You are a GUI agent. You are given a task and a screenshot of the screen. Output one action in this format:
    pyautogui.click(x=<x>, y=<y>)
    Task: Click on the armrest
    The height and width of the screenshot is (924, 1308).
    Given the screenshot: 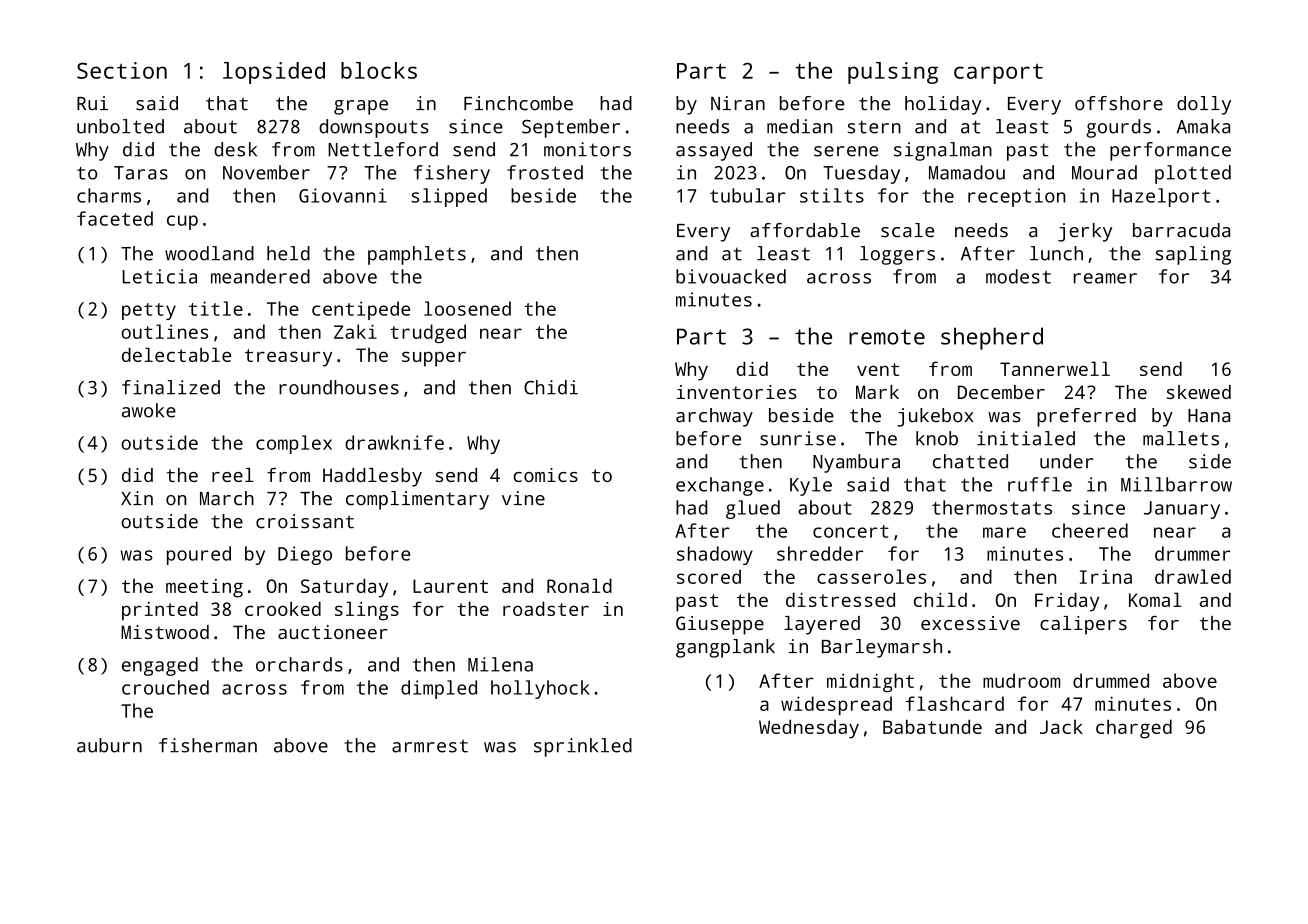 What is the action you would take?
    pyautogui.click(x=430, y=746)
